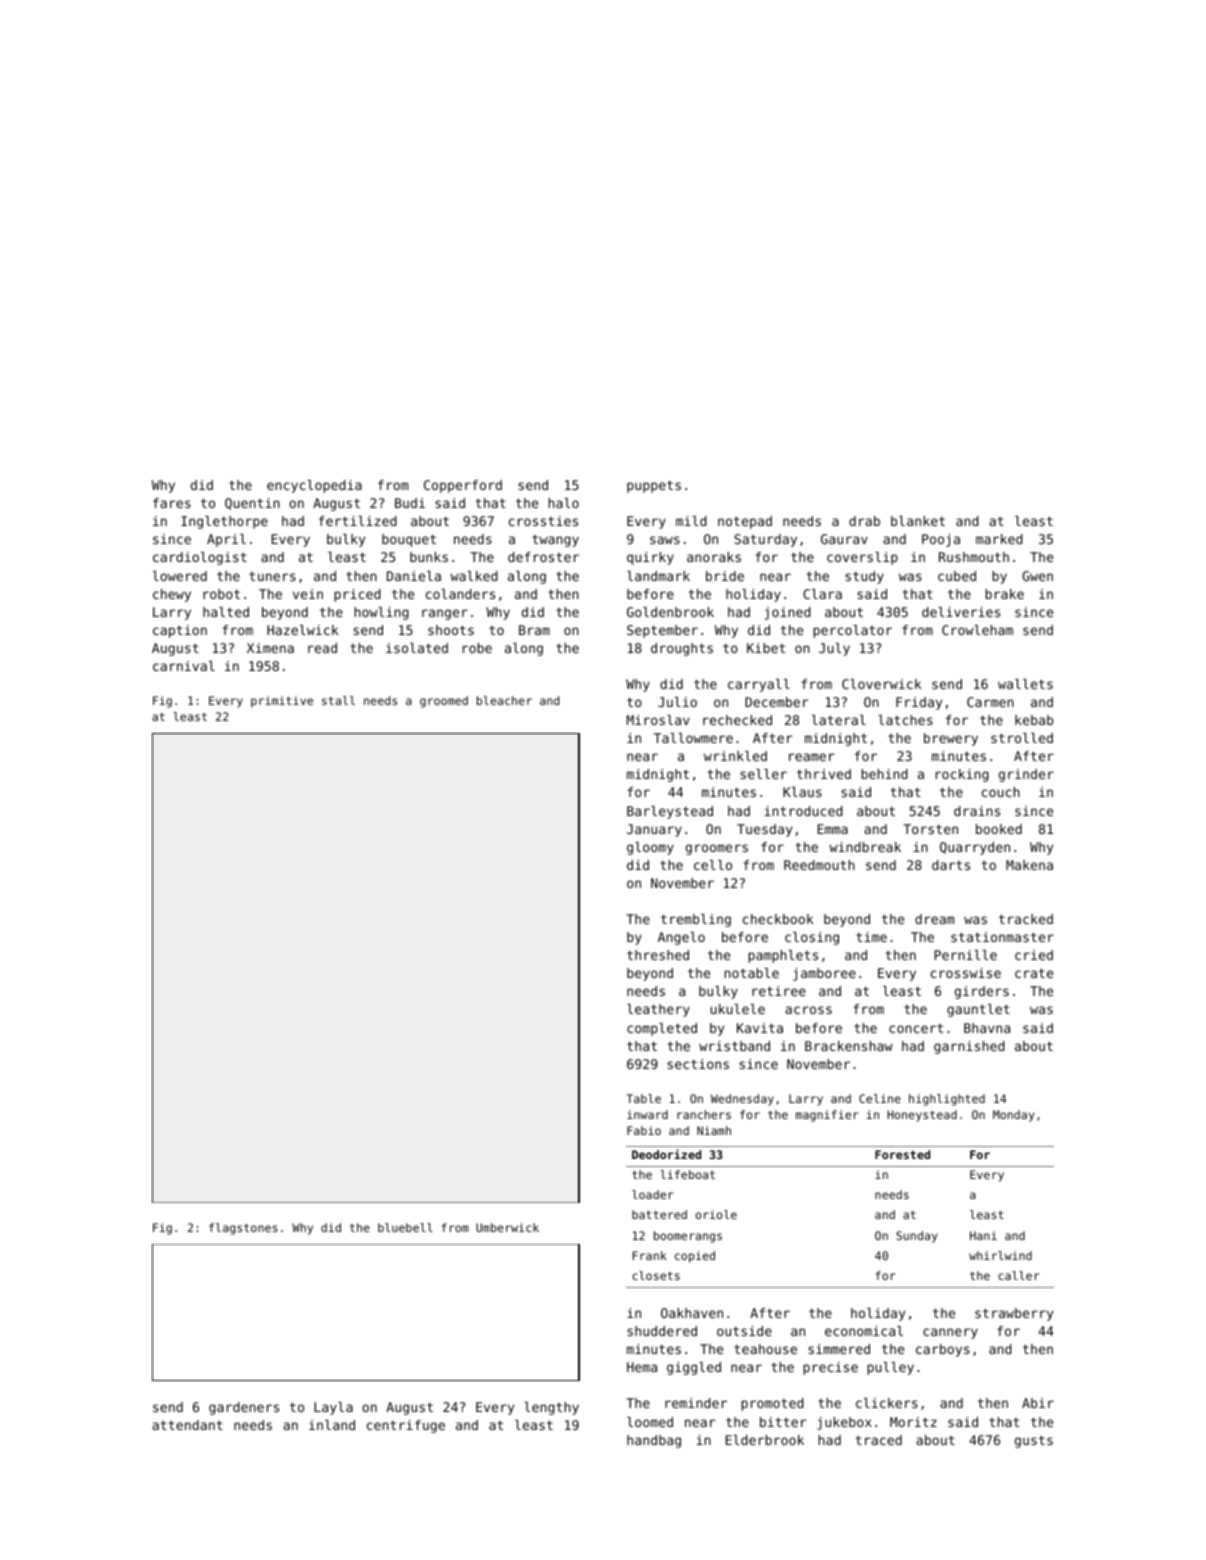  What do you see at coordinates (999, 539) in the image?
I see `marked` at bounding box center [999, 539].
